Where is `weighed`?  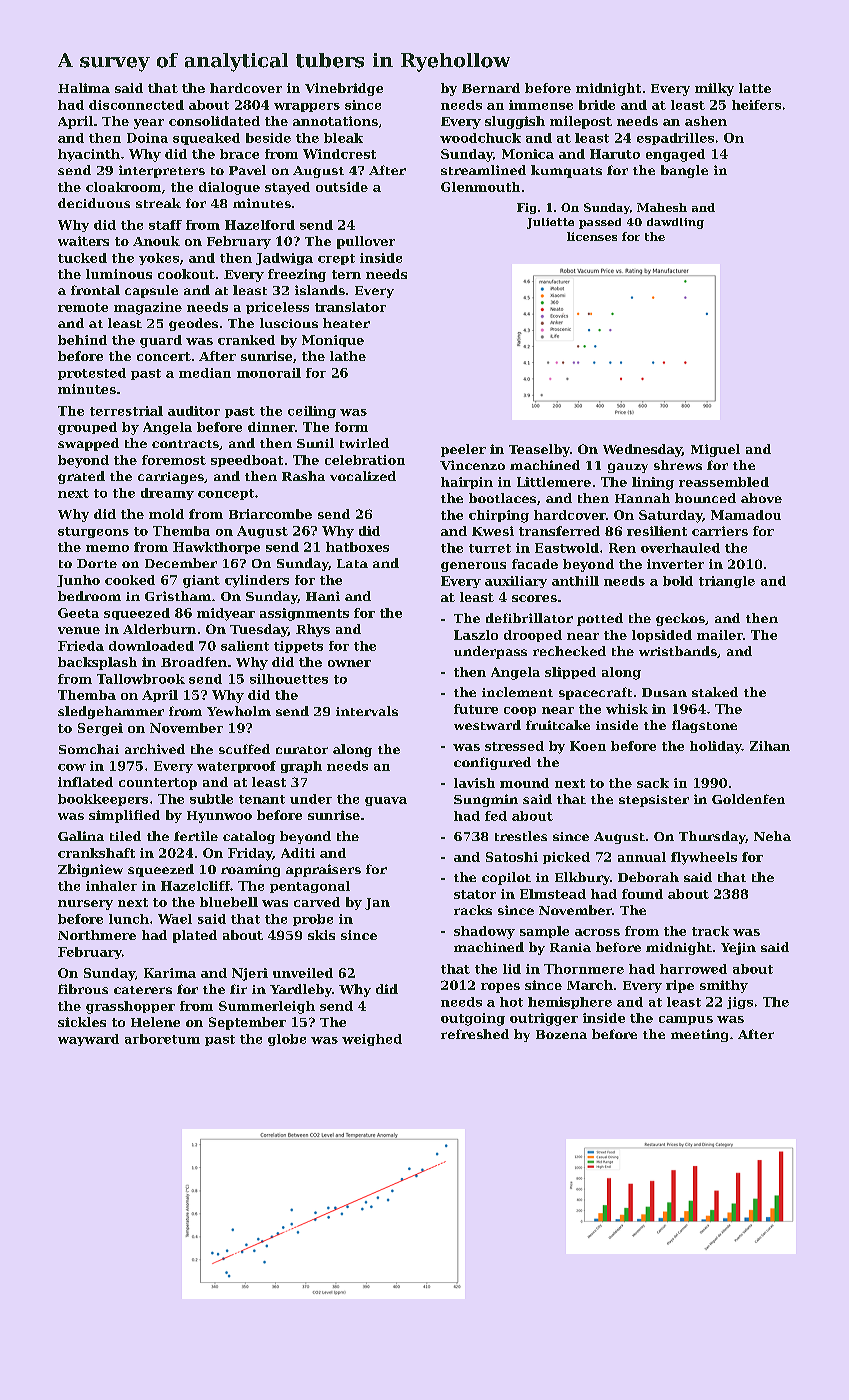
weighed is located at coordinates (372, 1040).
